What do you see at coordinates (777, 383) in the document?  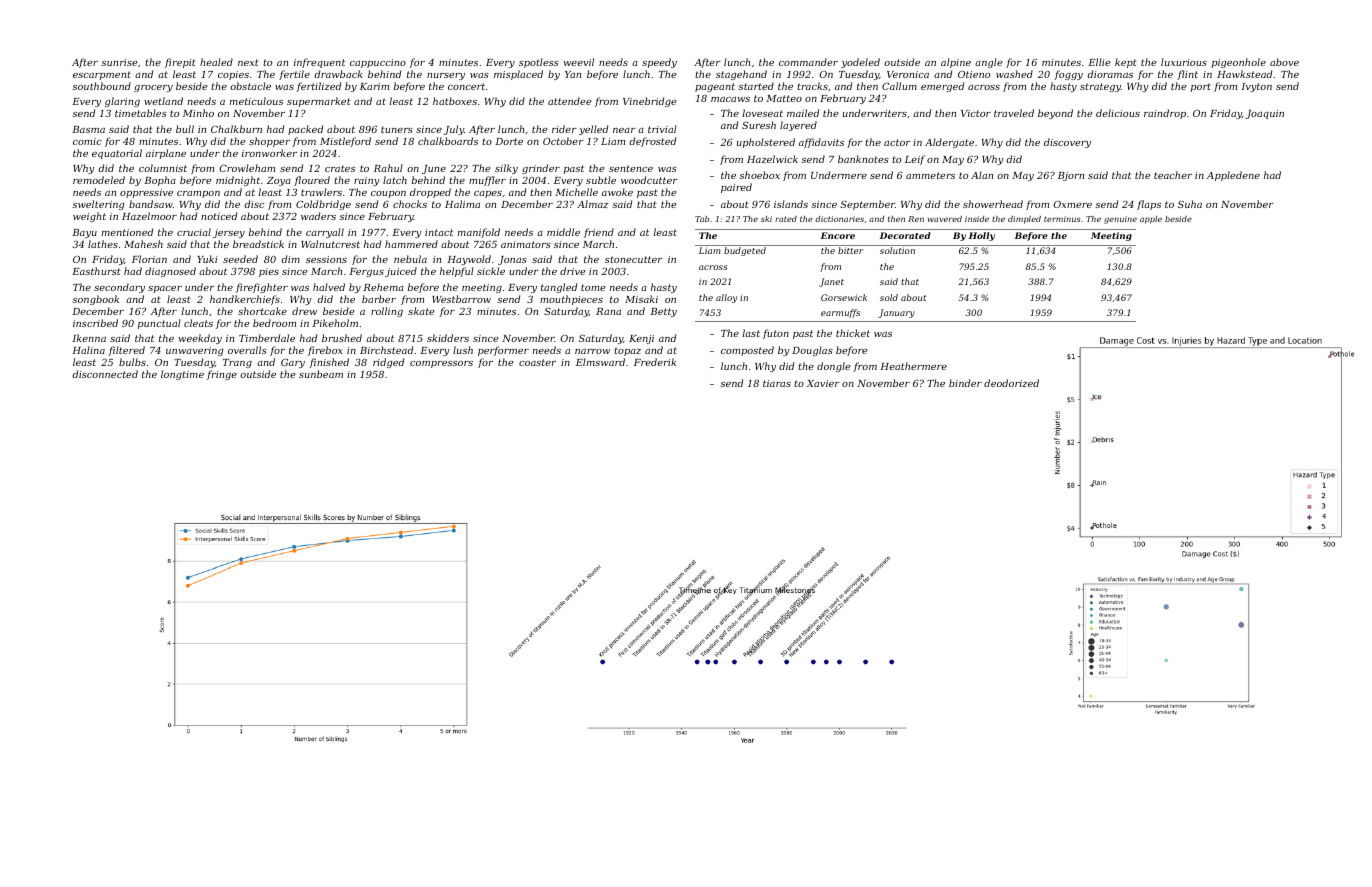 I see `tiaras` at bounding box center [777, 383].
